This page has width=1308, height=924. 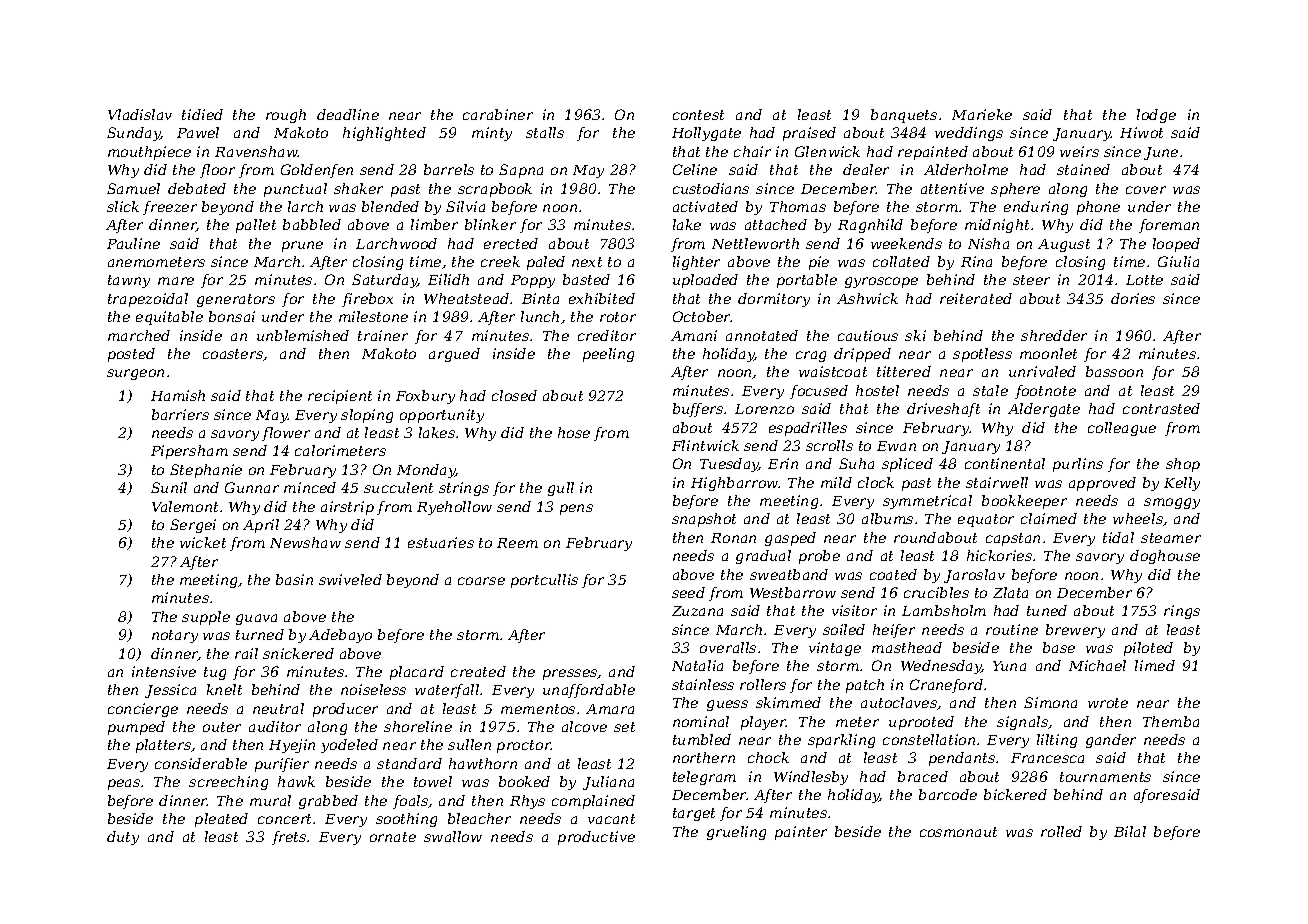 What do you see at coordinates (976, 261) in the page?
I see `Rina` at bounding box center [976, 261].
